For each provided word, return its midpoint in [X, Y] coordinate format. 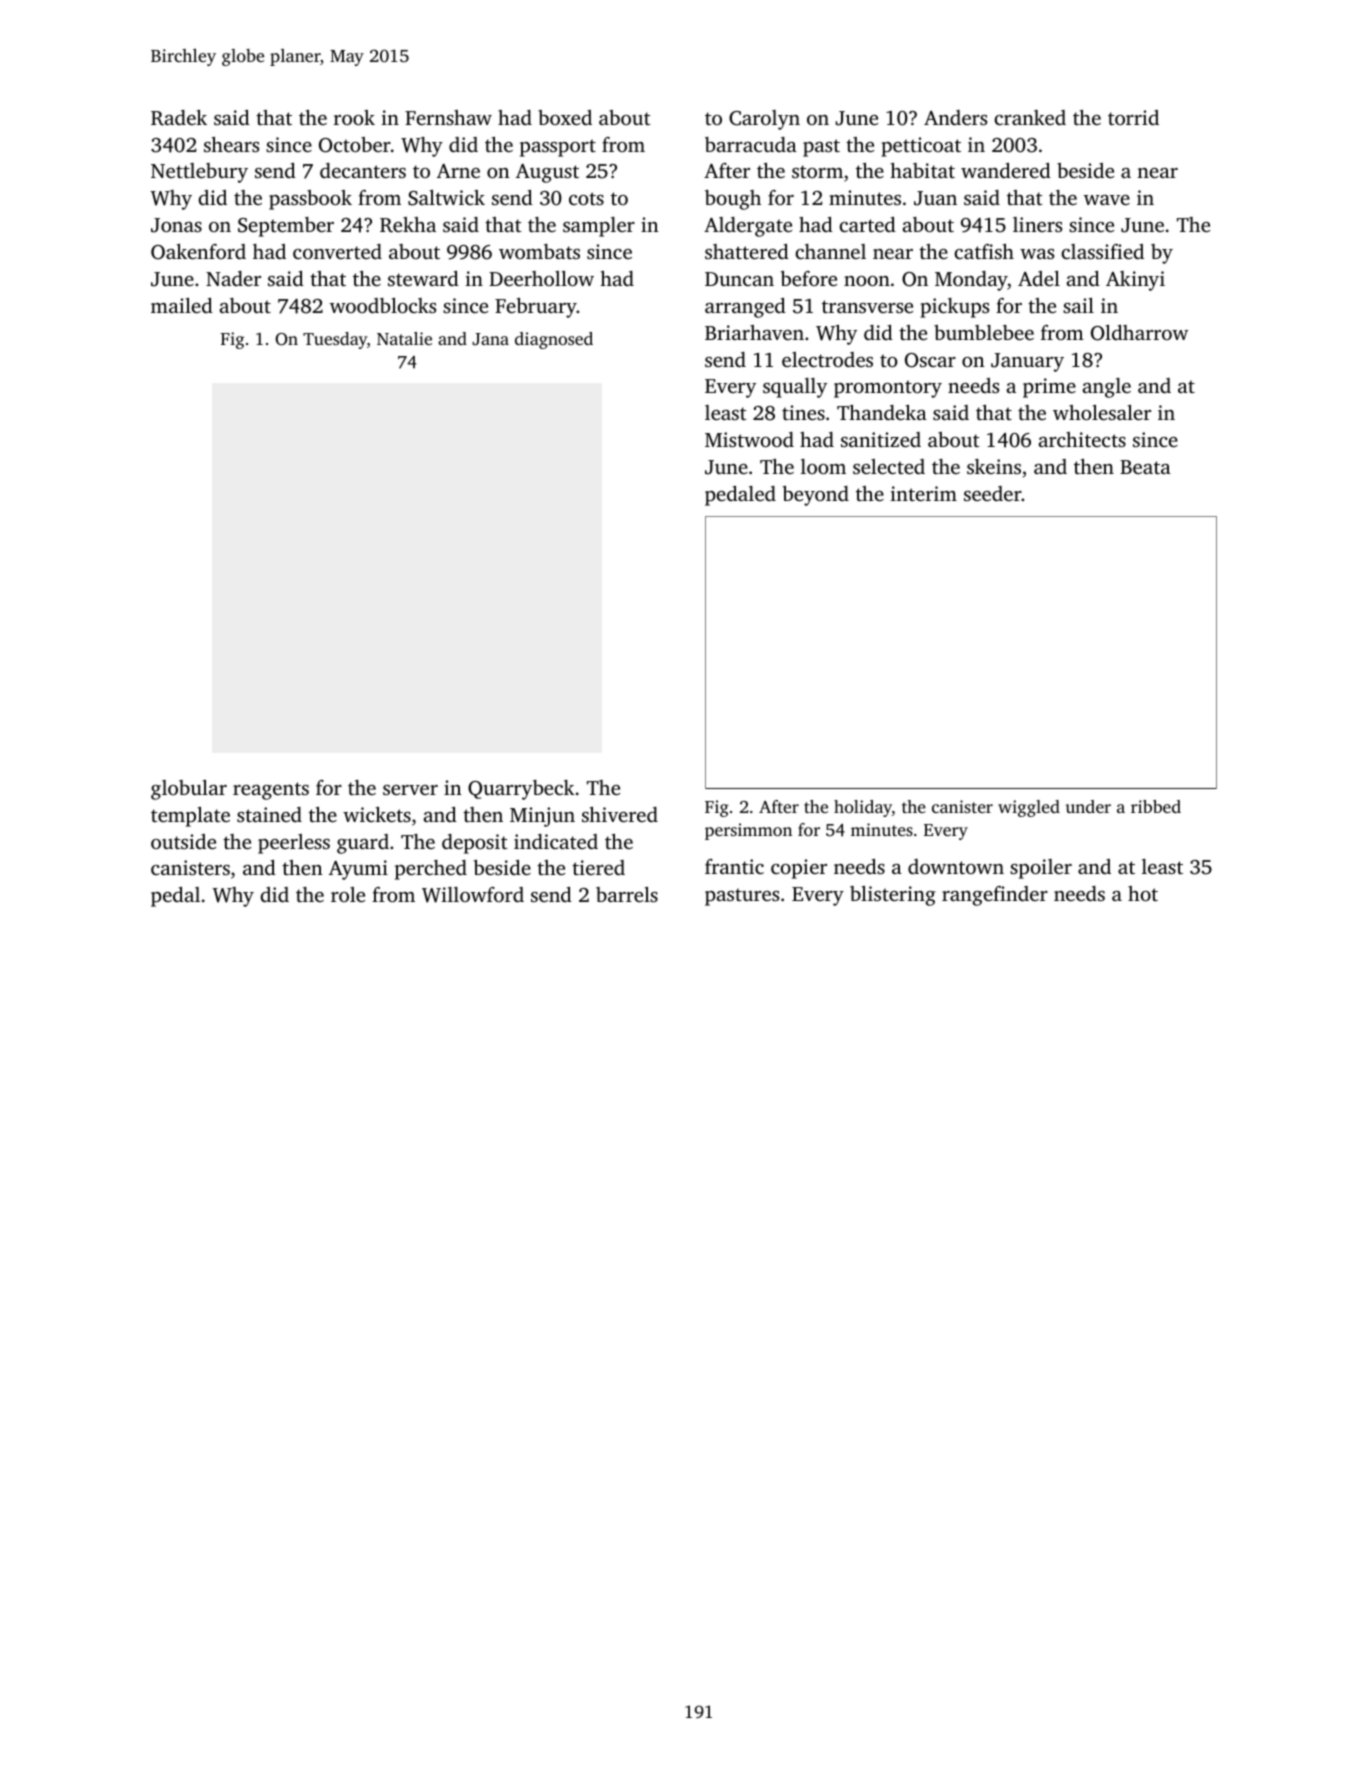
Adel [1039, 278]
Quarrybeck [521, 790]
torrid [1133, 117]
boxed [565, 117]
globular [189, 790]
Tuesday [335, 340]
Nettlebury [199, 173]
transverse [867, 306]
